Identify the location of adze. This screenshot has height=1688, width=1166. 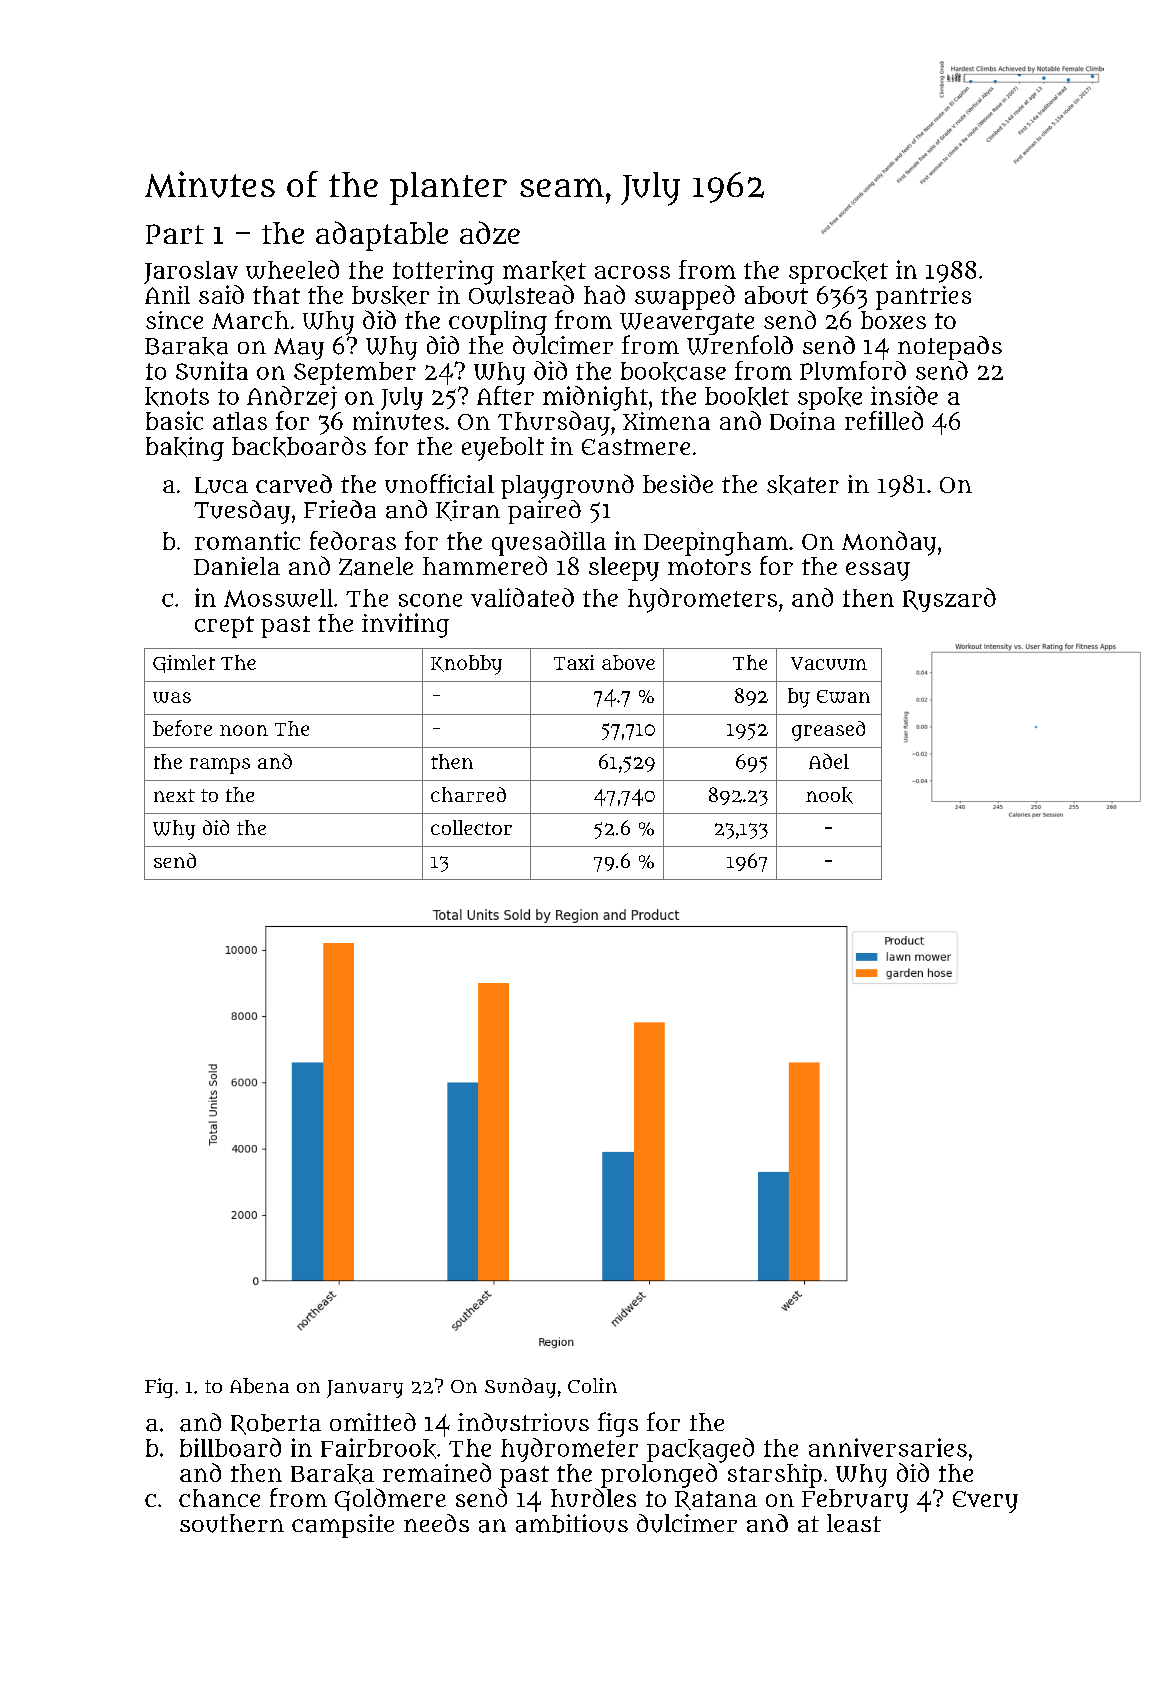
(490, 232).
